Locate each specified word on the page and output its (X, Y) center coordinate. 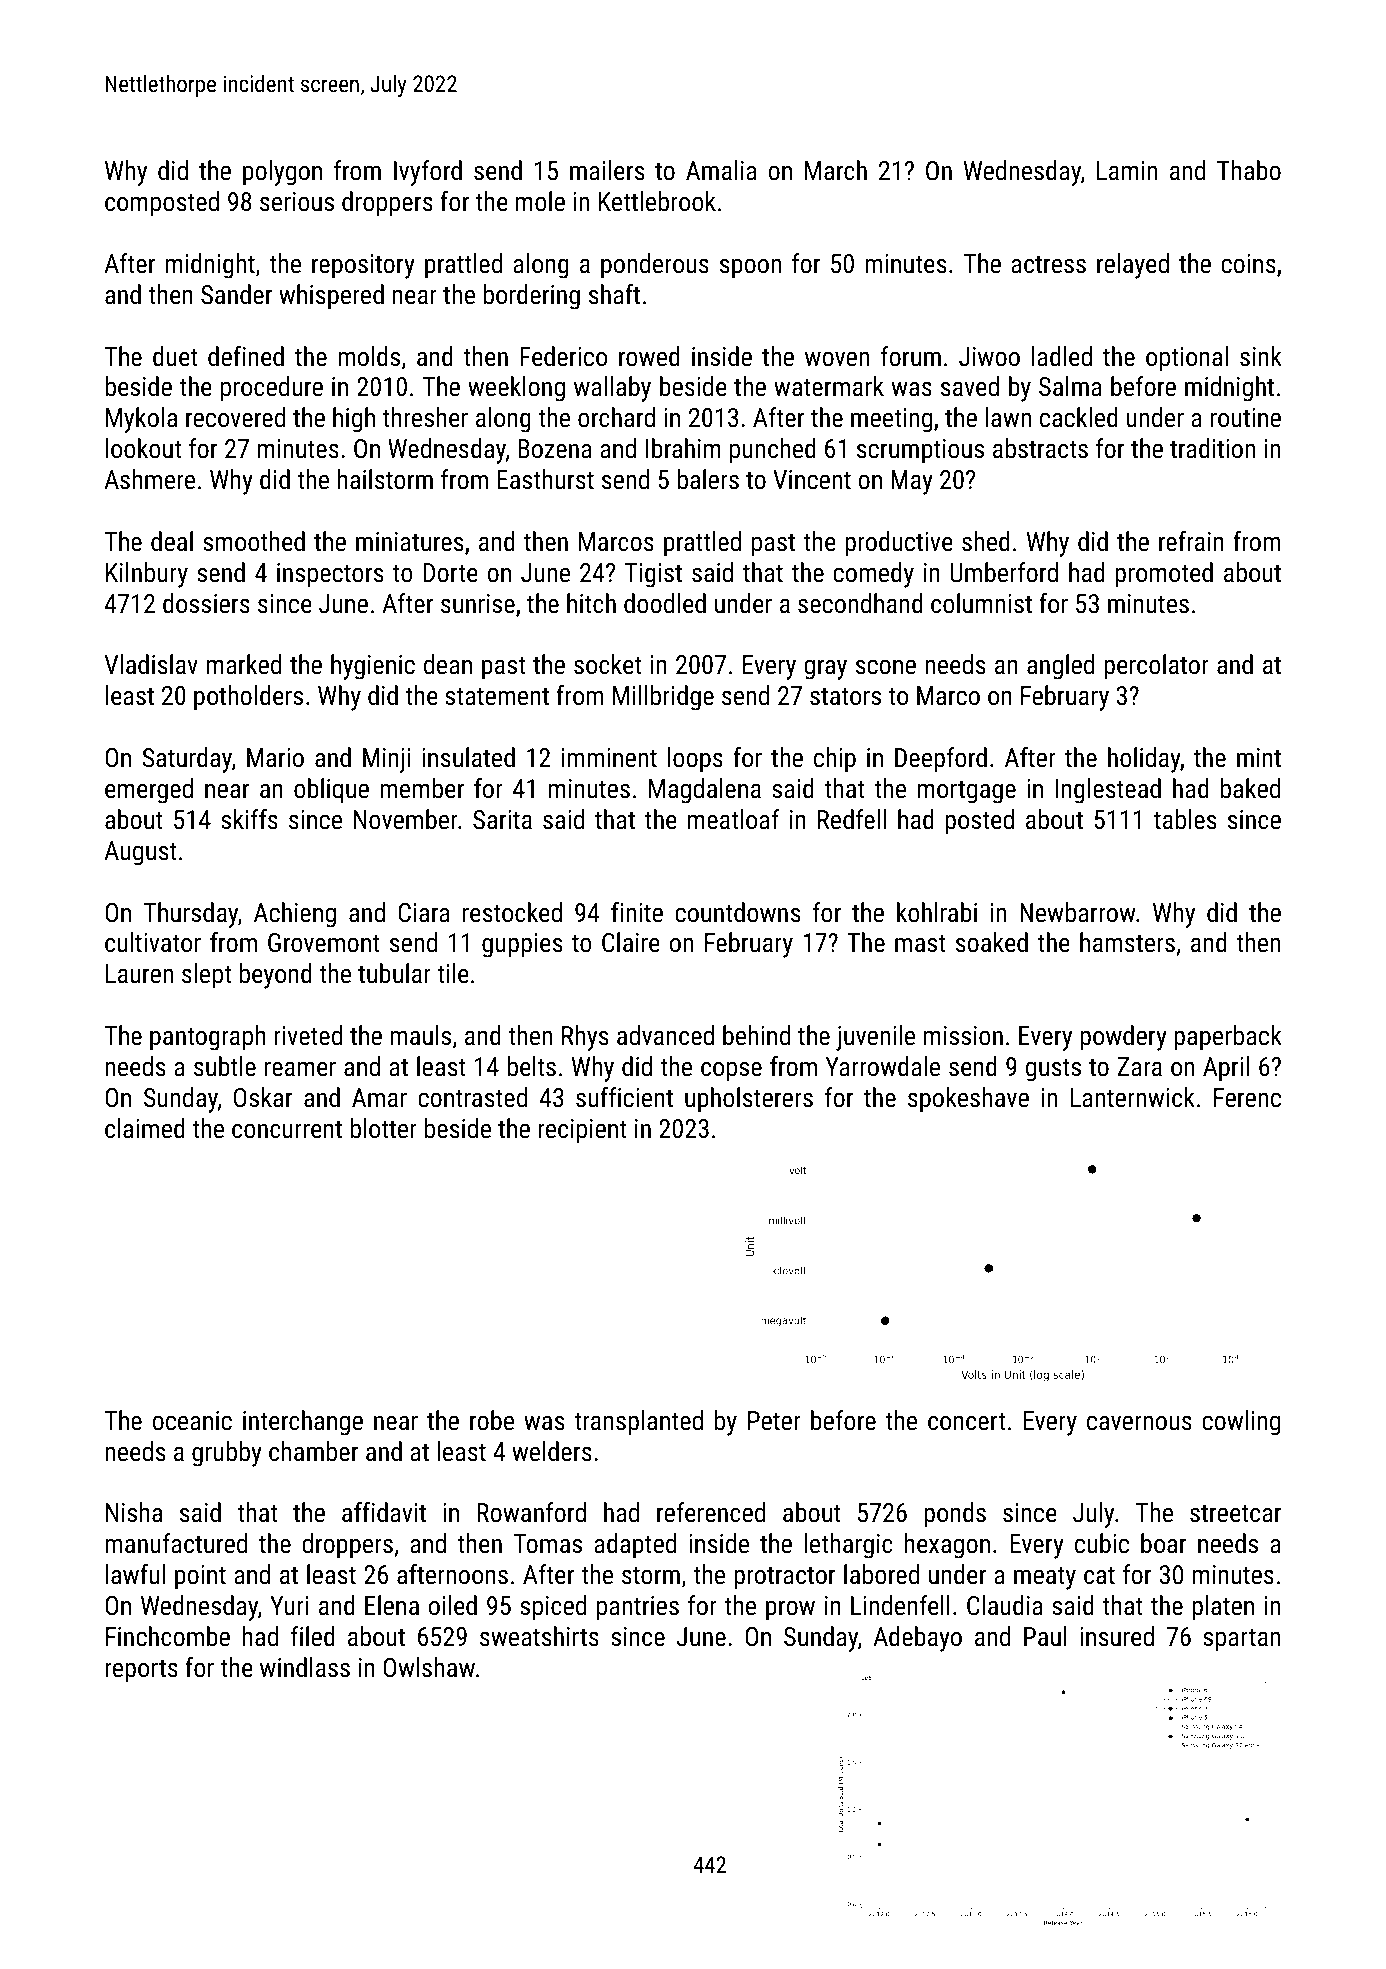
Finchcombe (168, 1636)
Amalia (721, 170)
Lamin (1127, 170)
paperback (1228, 1038)
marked (244, 664)
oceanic (192, 1420)
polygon (282, 173)
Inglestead (1108, 791)
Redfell (852, 819)
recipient (582, 1131)
